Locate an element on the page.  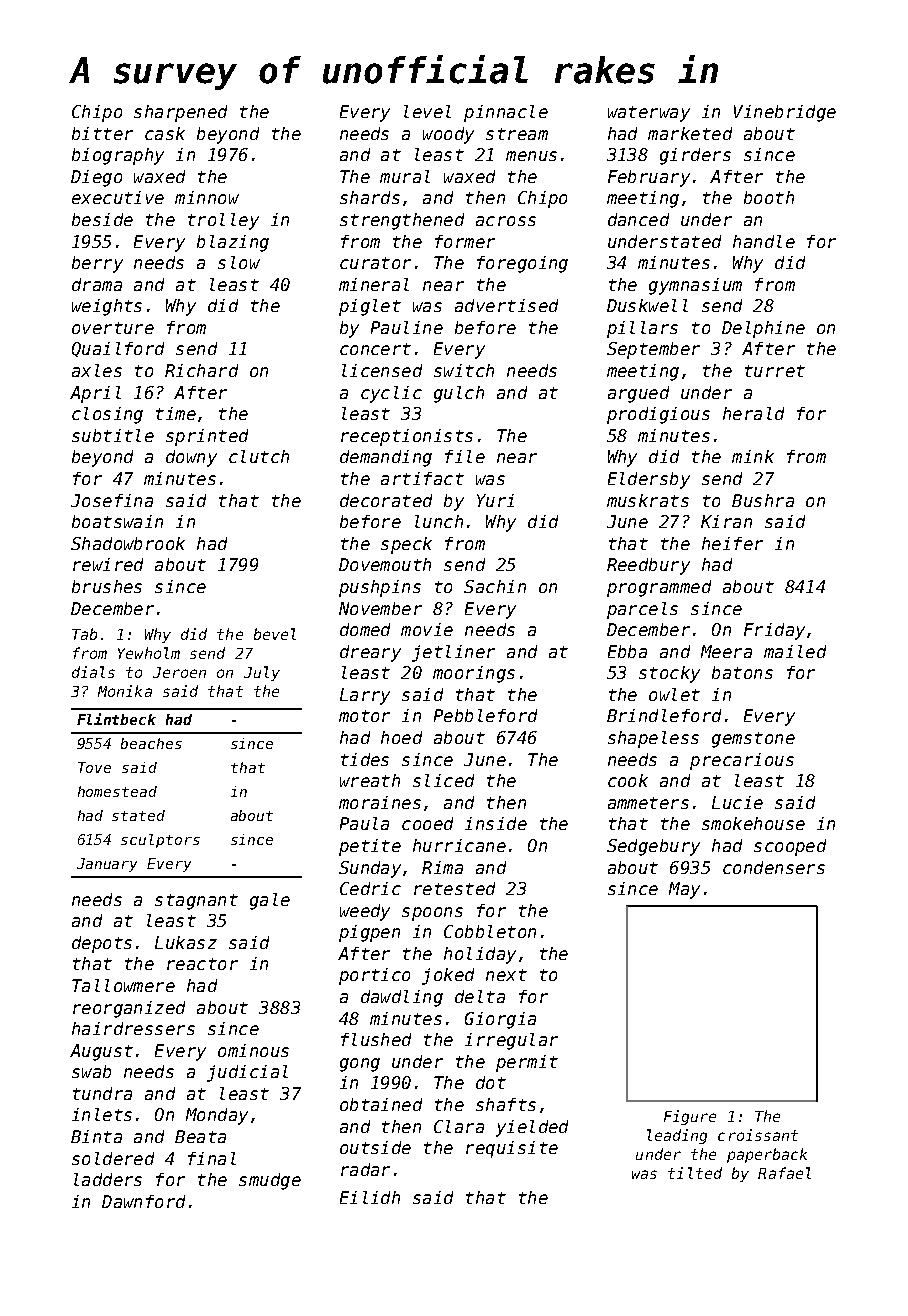
sharpened is located at coordinates (180, 113).
